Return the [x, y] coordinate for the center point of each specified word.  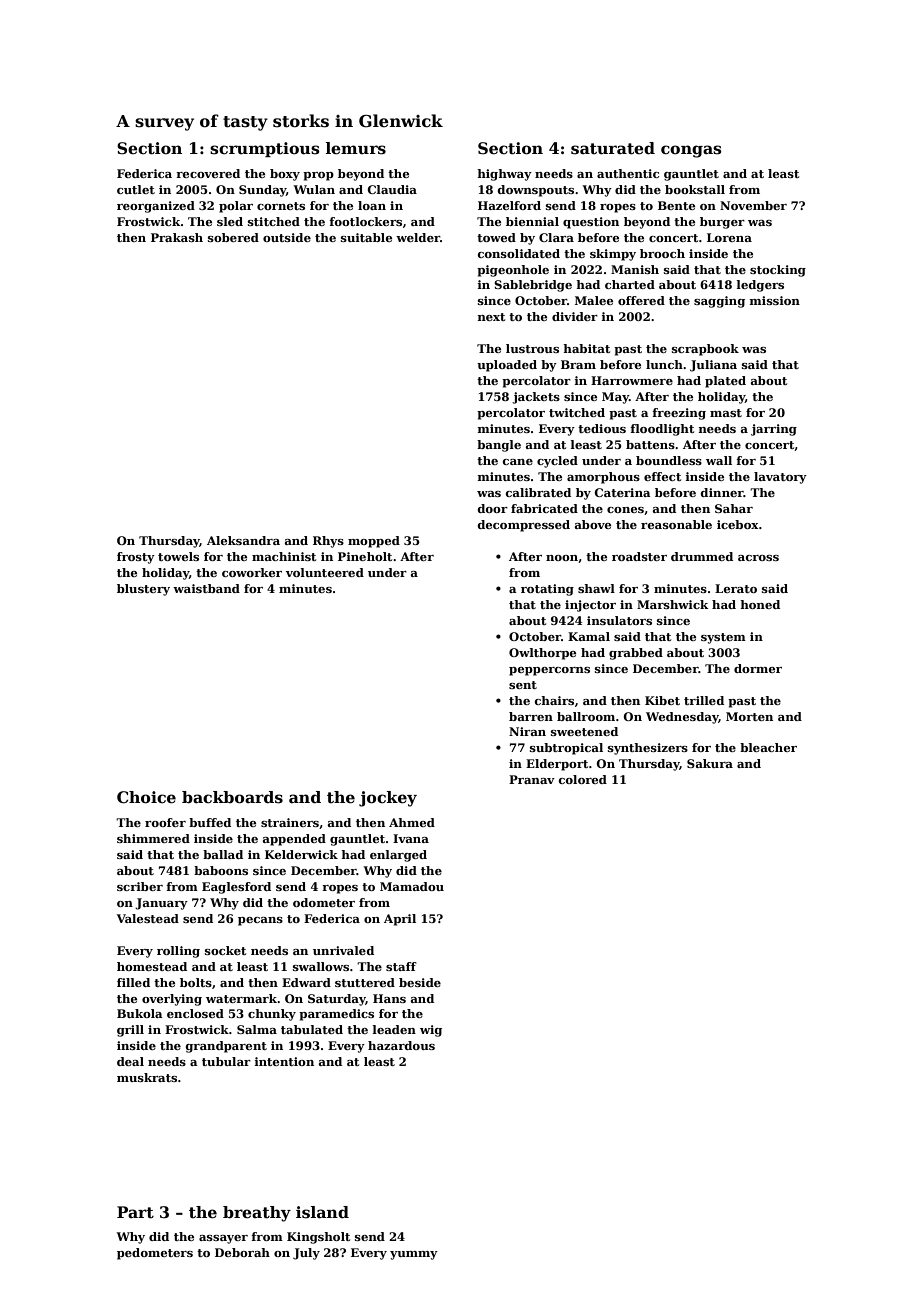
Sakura [710, 763]
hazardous [401, 1045]
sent [523, 685]
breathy [257, 1214]
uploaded [507, 366]
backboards [232, 797]
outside [287, 237]
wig [431, 1031]
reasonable [676, 524]
